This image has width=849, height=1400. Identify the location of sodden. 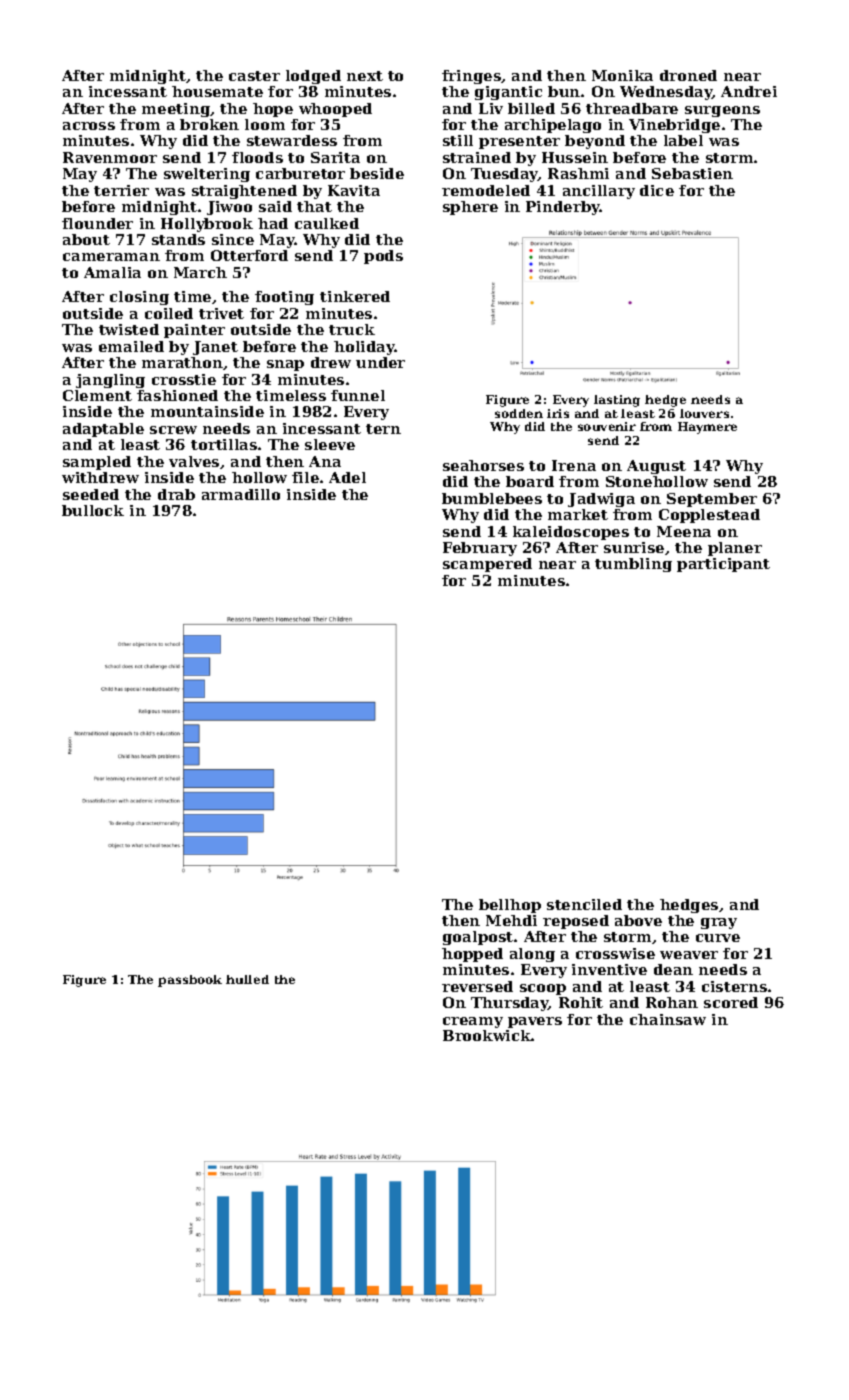
(519, 413).
